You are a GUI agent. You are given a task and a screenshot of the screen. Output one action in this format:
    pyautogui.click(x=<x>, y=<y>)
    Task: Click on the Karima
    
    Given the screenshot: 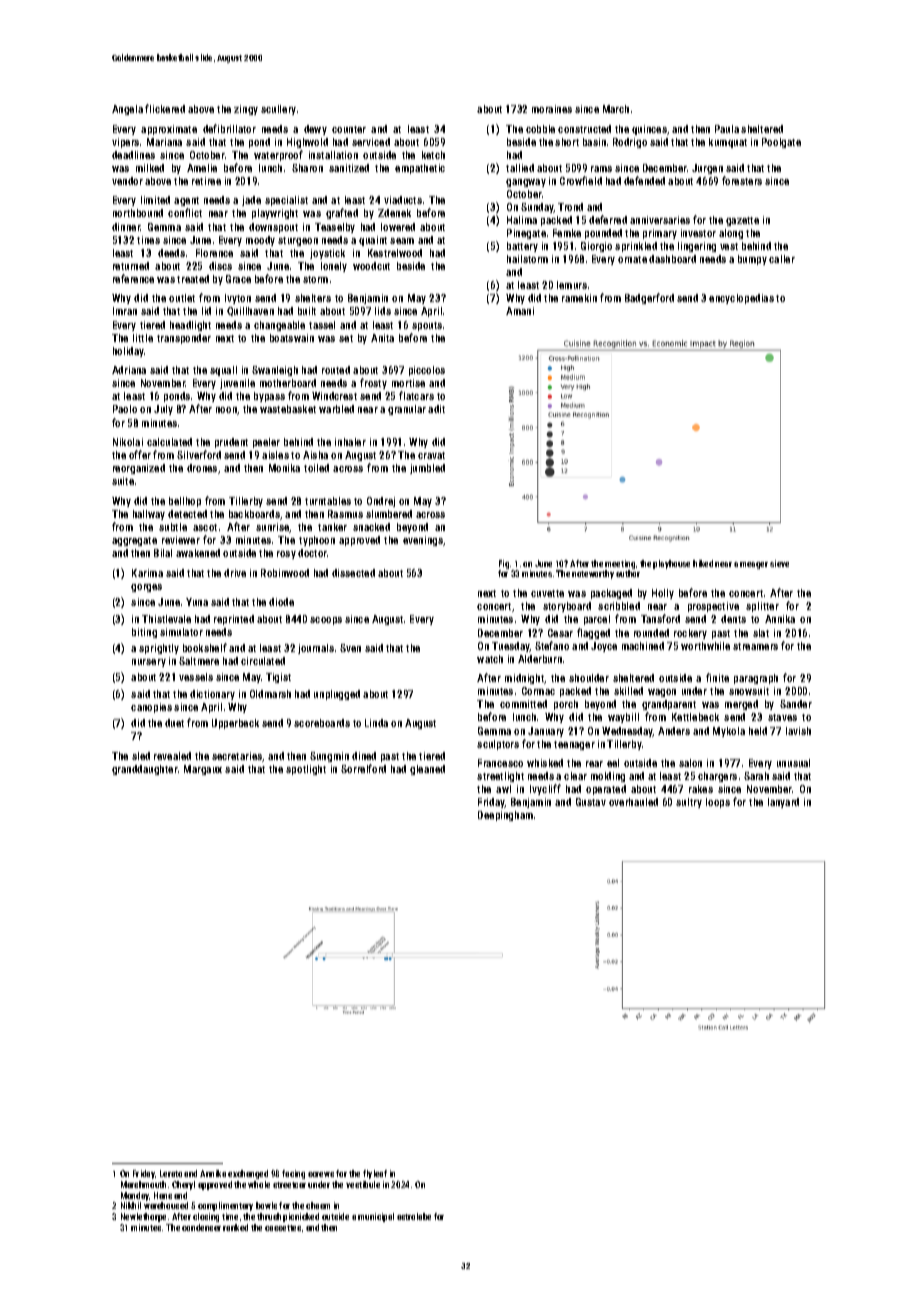 What is the action you would take?
    pyautogui.click(x=147, y=573)
